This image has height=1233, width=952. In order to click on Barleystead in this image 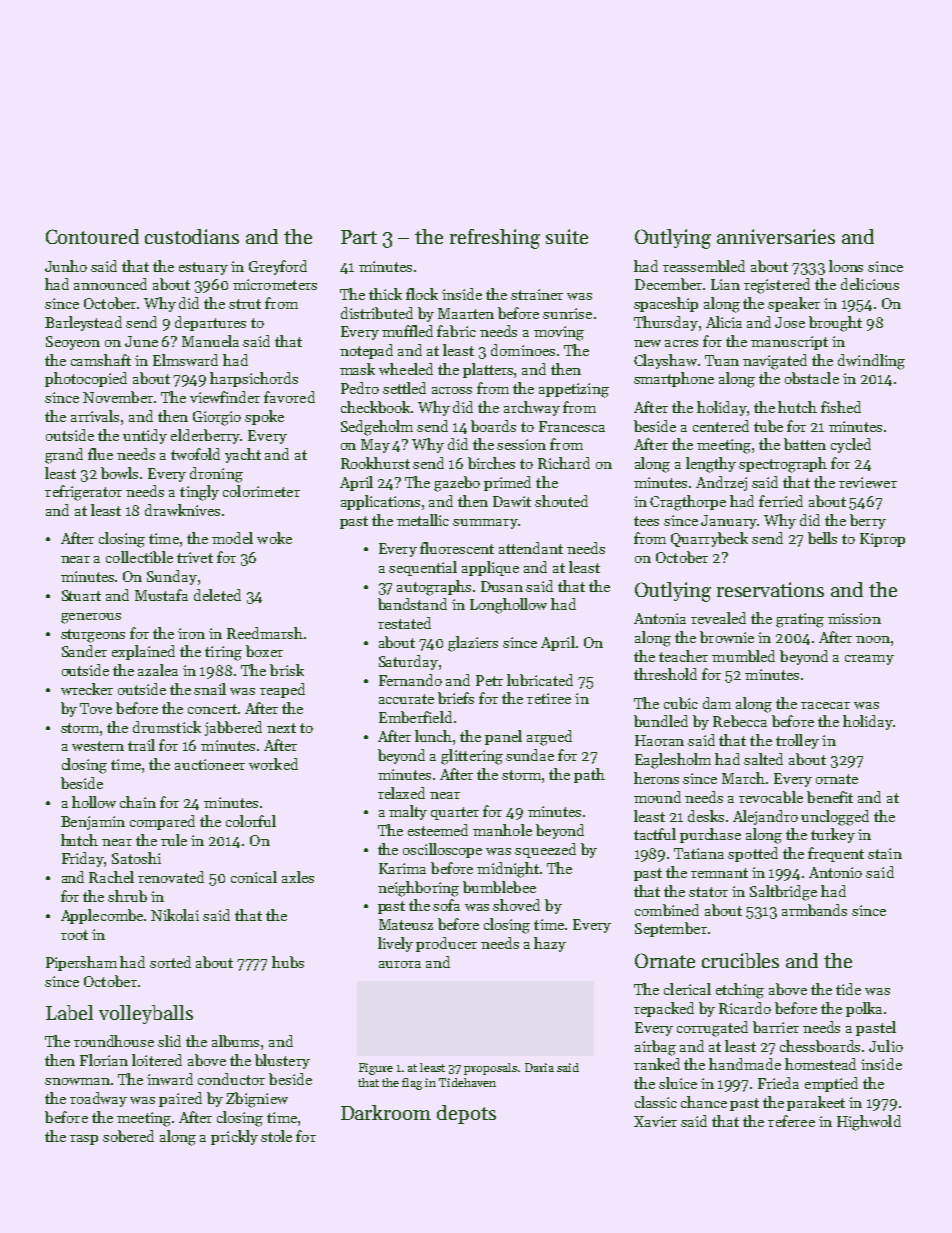, I will do `click(83, 323)`.
